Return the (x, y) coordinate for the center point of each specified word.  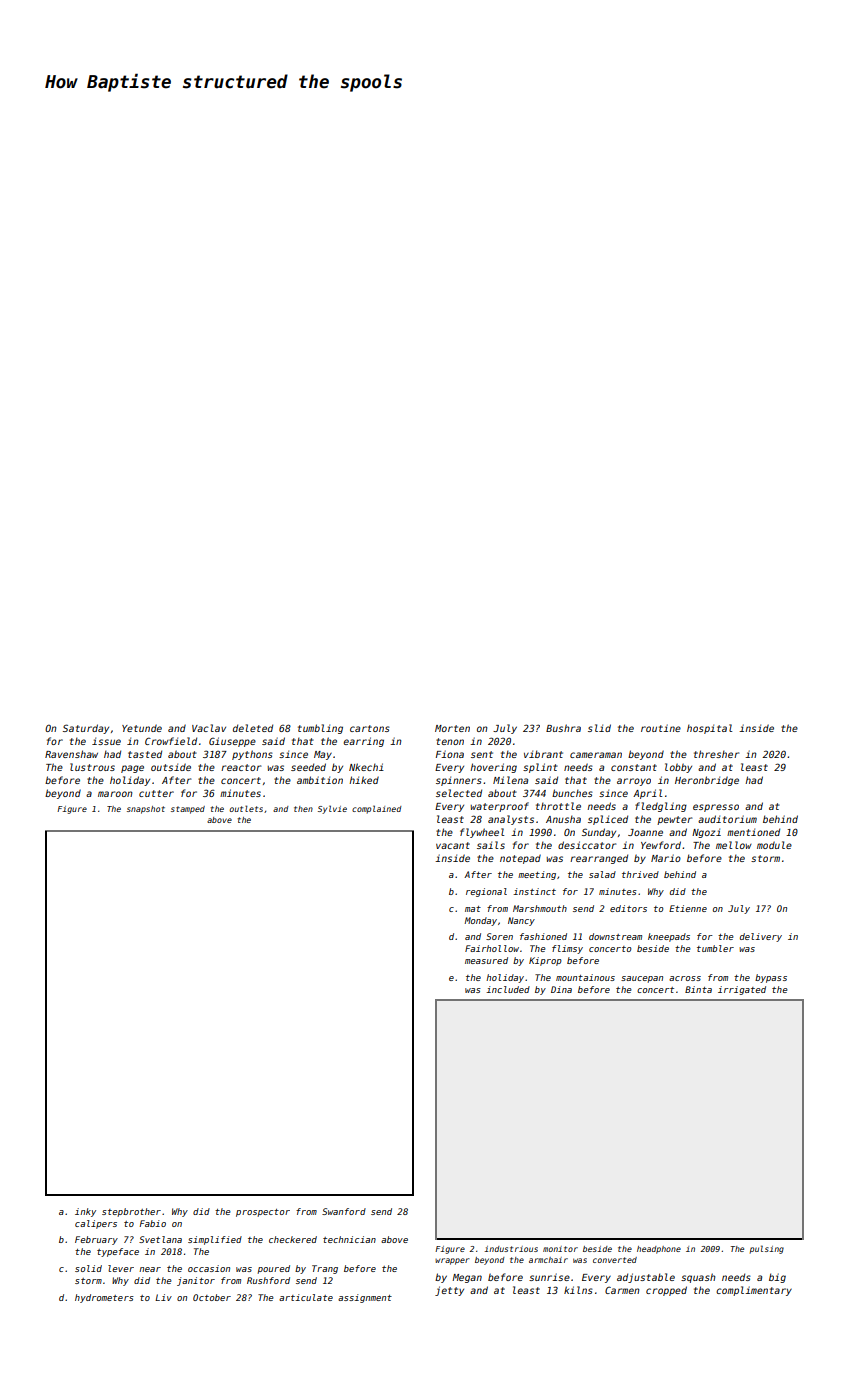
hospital (709, 729)
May (323, 755)
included (508, 989)
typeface (118, 1252)
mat (473, 909)
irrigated (742, 990)
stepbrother (131, 1212)
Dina (561, 989)
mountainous (585, 977)
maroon (115, 794)
